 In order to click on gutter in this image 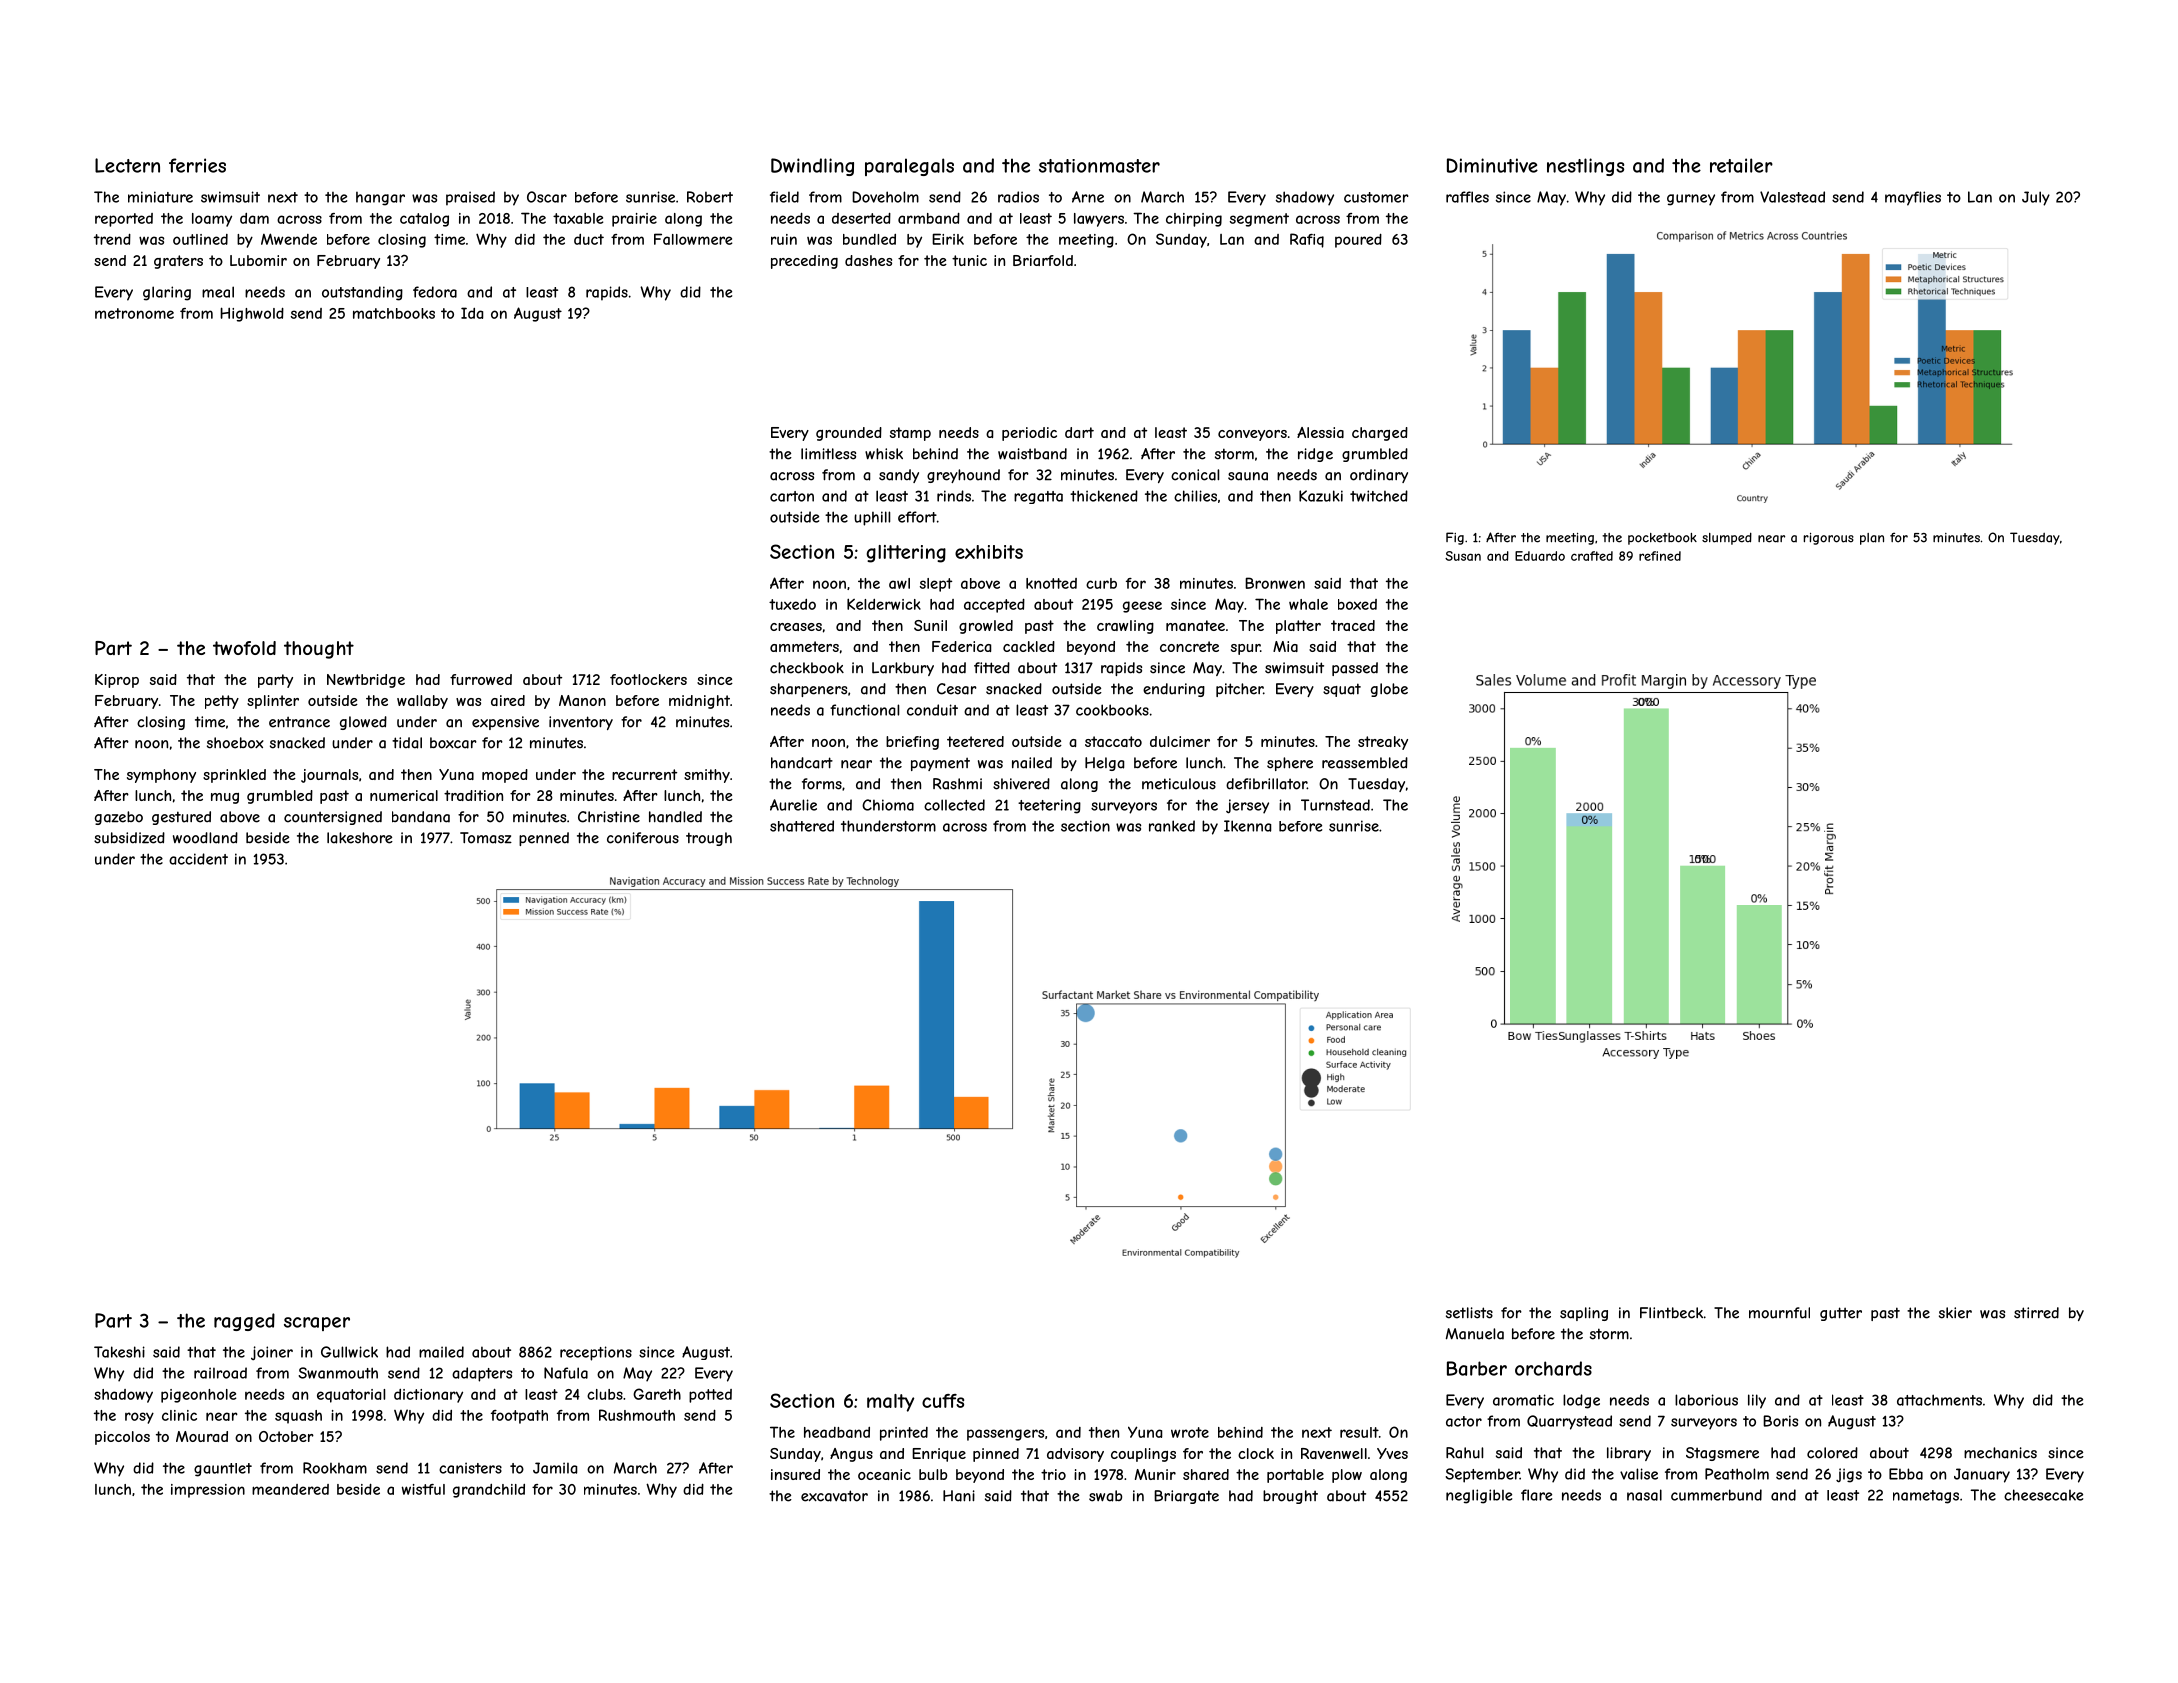, I will do `click(1841, 1314)`.
